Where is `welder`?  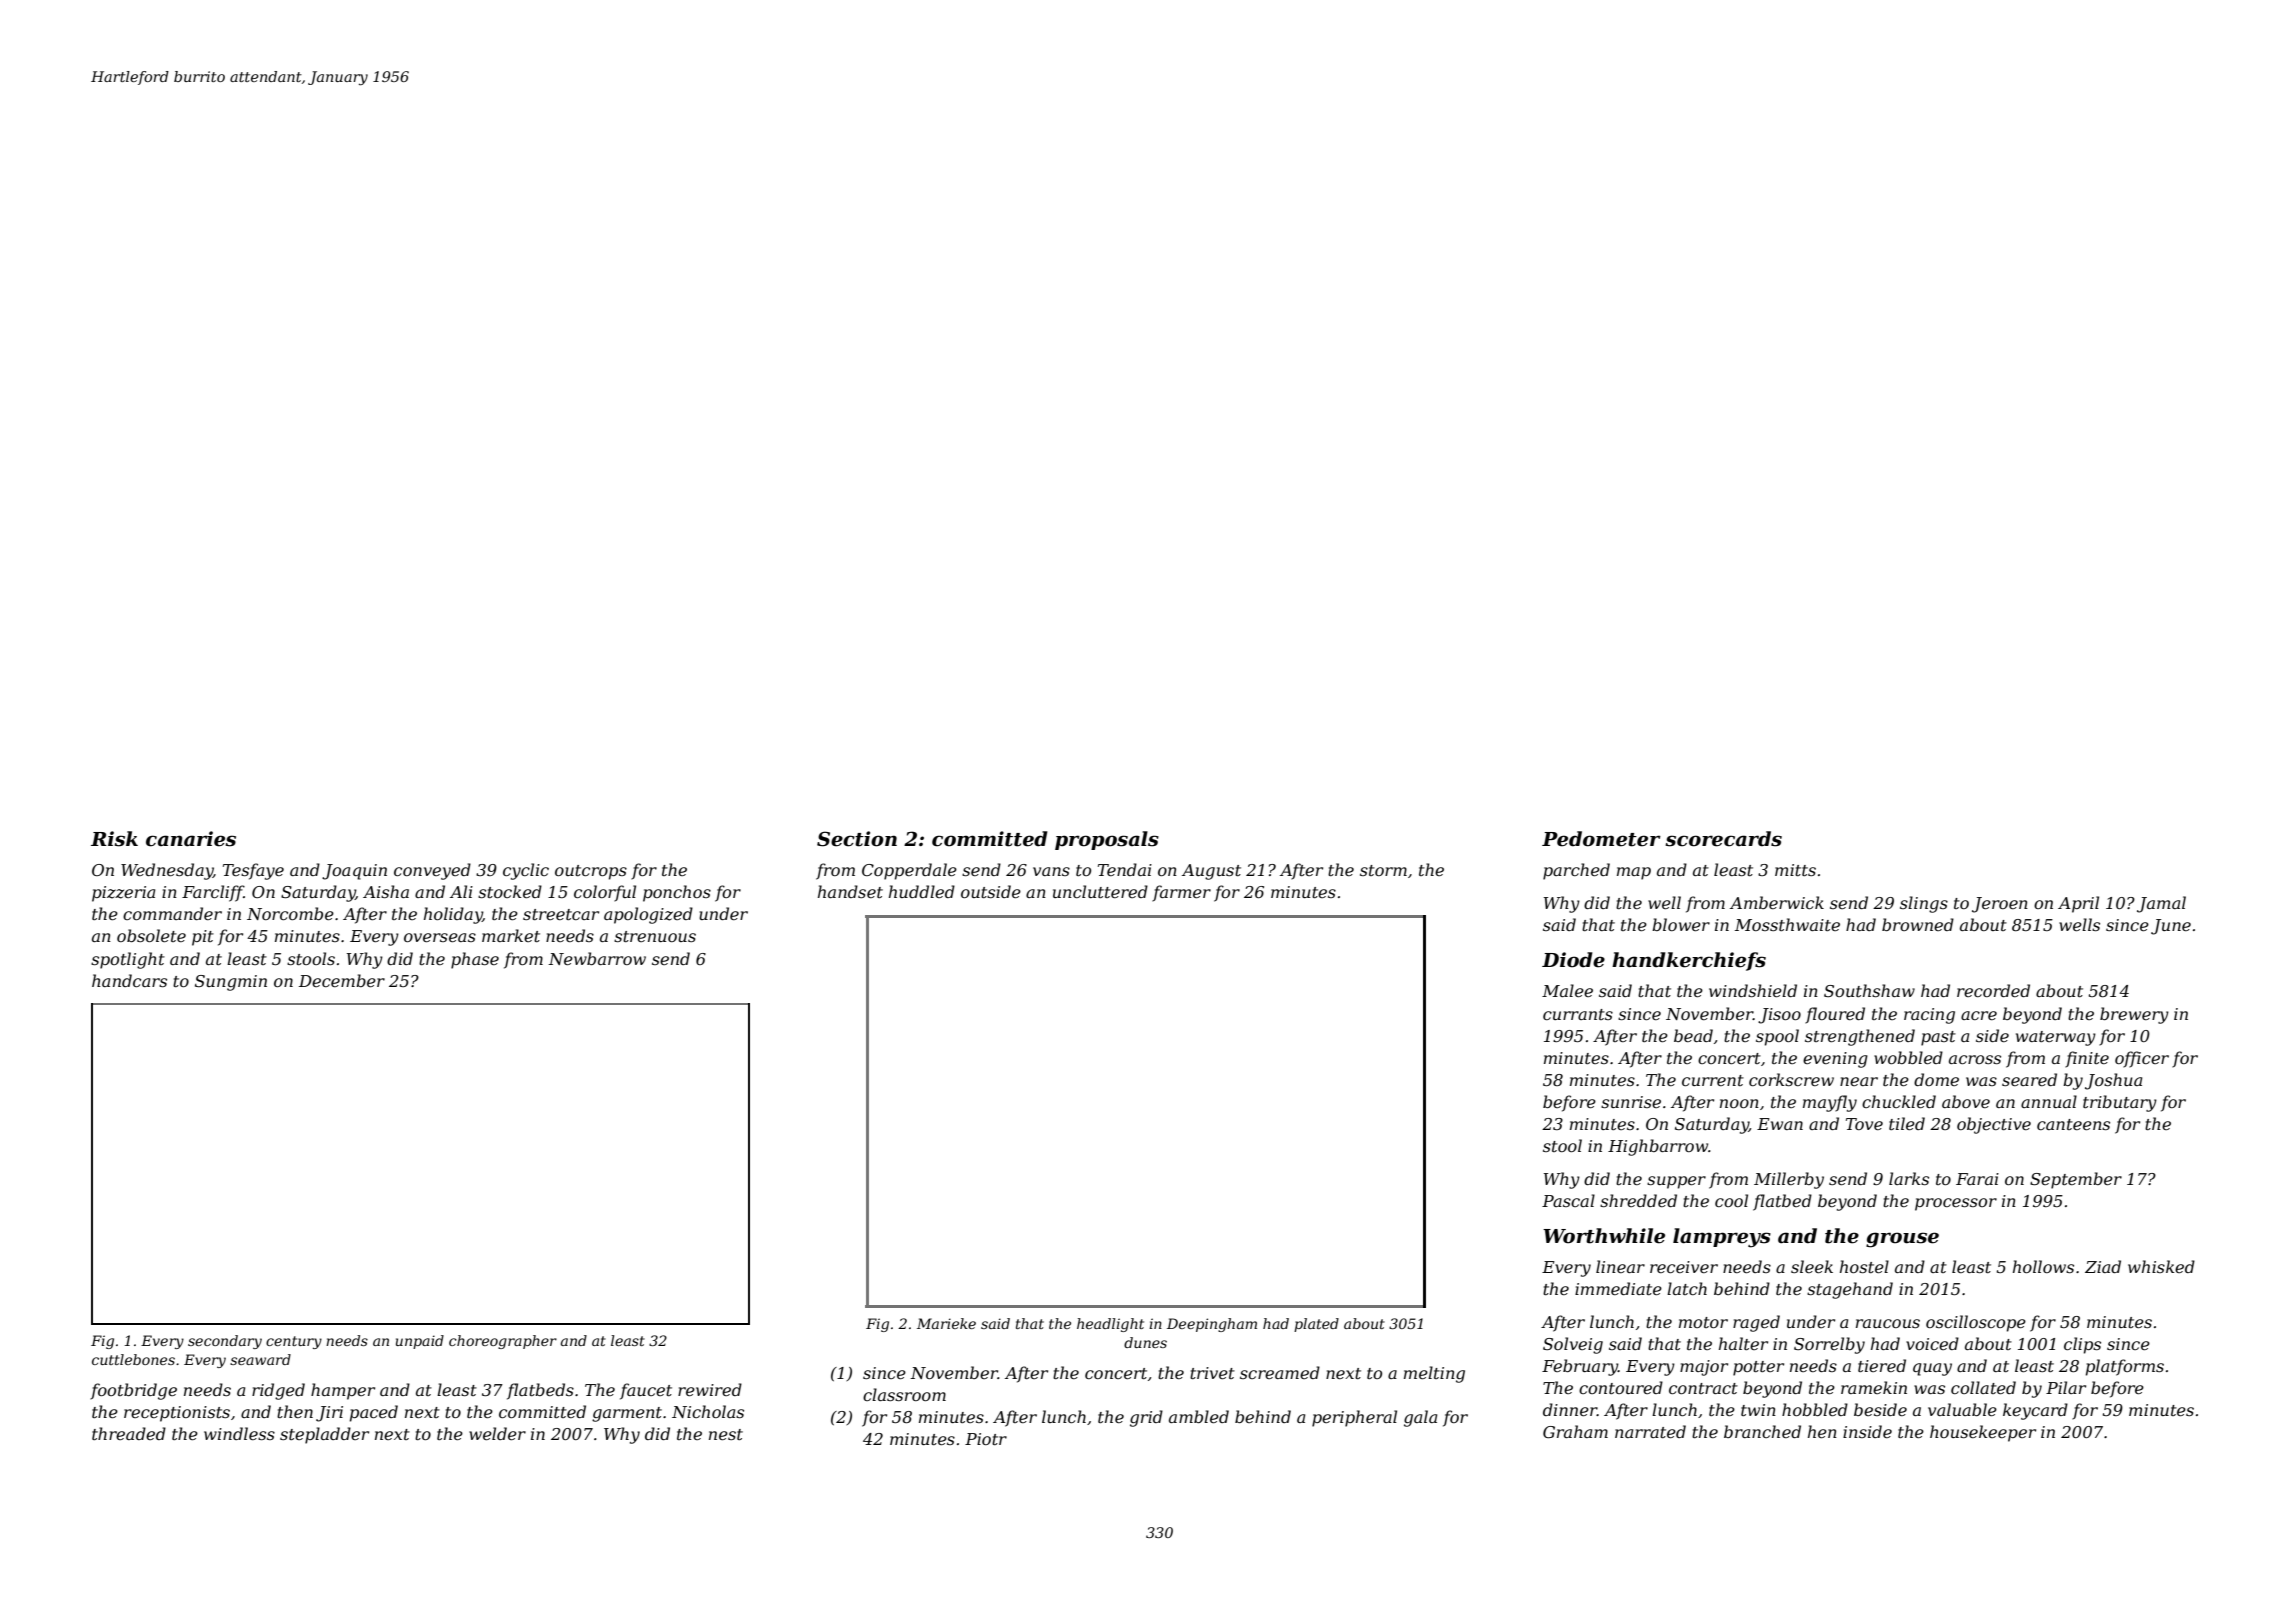
welder is located at coordinates (497, 1433).
